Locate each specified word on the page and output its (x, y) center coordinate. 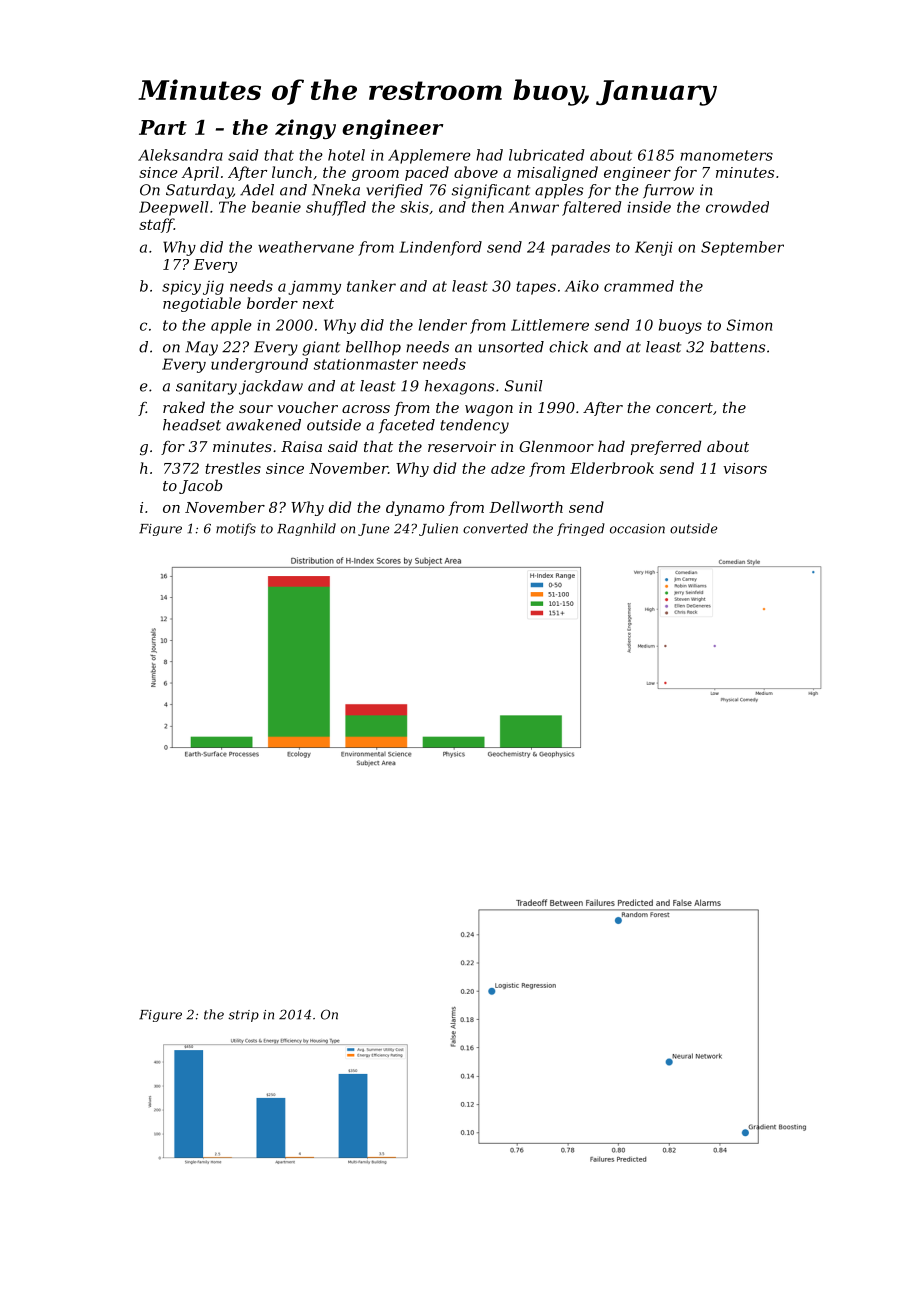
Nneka (336, 190)
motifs (236, 529)
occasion (637, 529)
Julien (438, 529)
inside (649, 207)
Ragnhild (306, 529)
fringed (581, 529)
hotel (346, 155)
